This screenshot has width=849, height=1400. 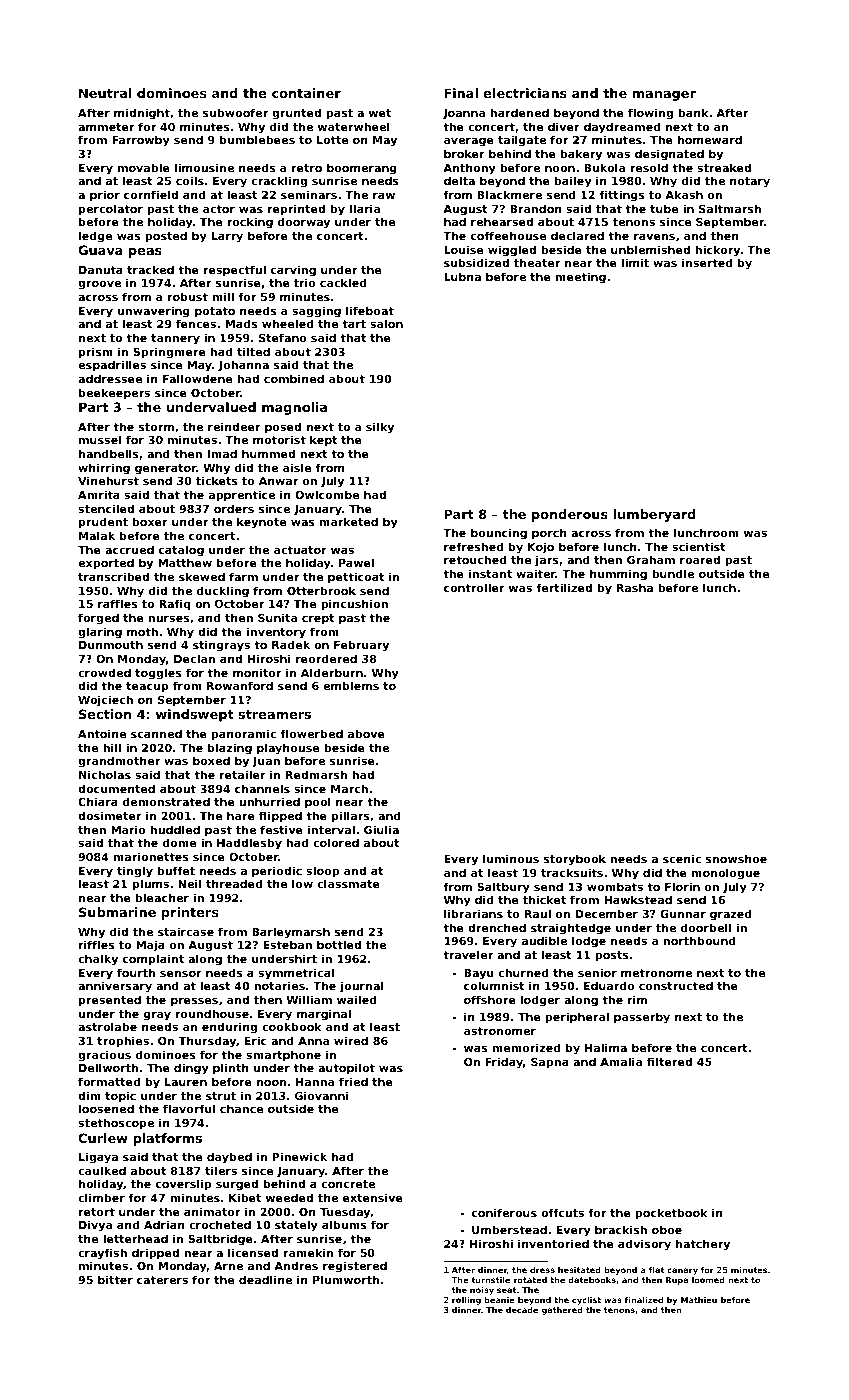 What do you see at coordinates (196, 323) in the screenshot?
I see `fences` at bounding box center [196, 323].
